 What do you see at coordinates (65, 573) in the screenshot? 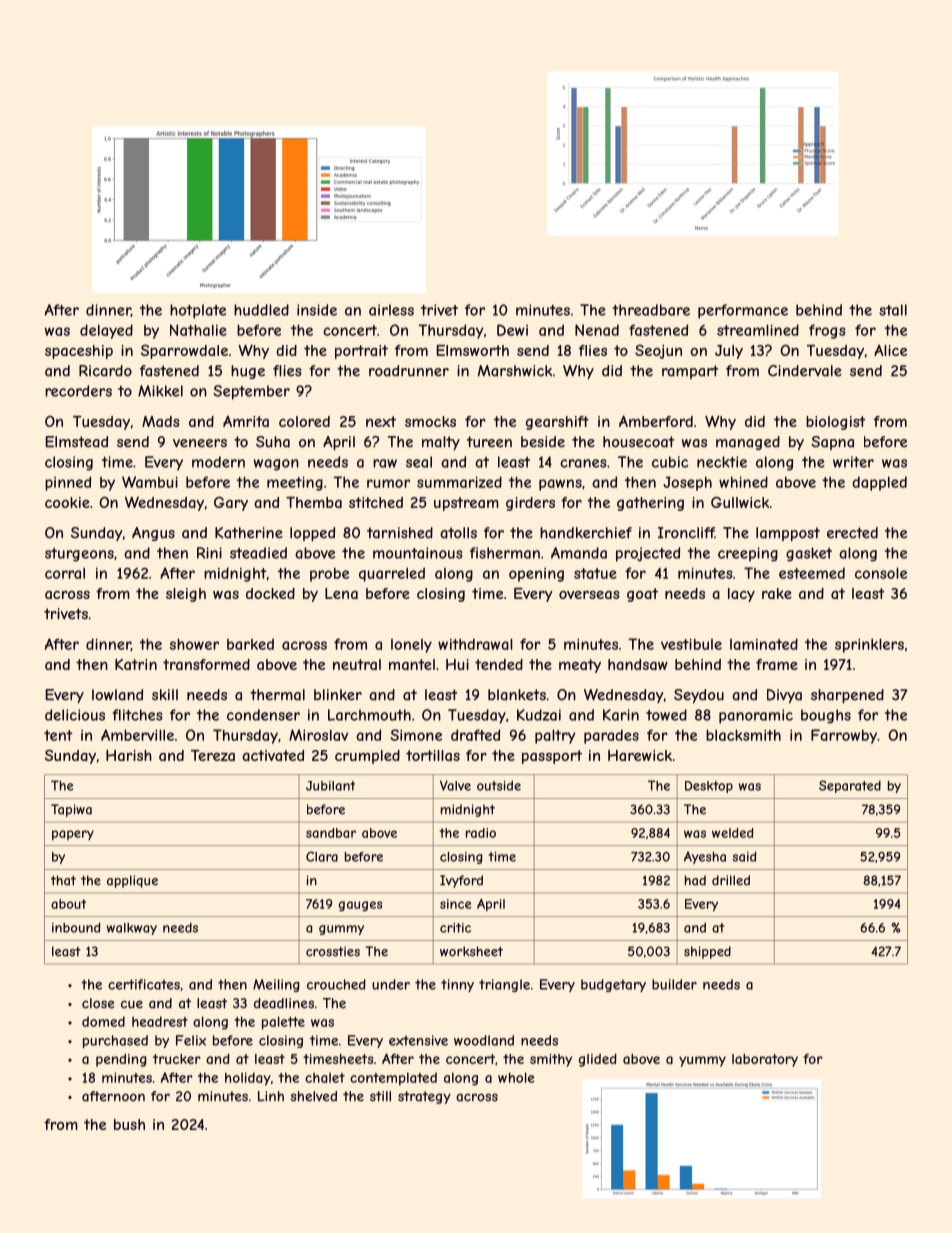
I see `corral` at bounding box center [65, 573].
